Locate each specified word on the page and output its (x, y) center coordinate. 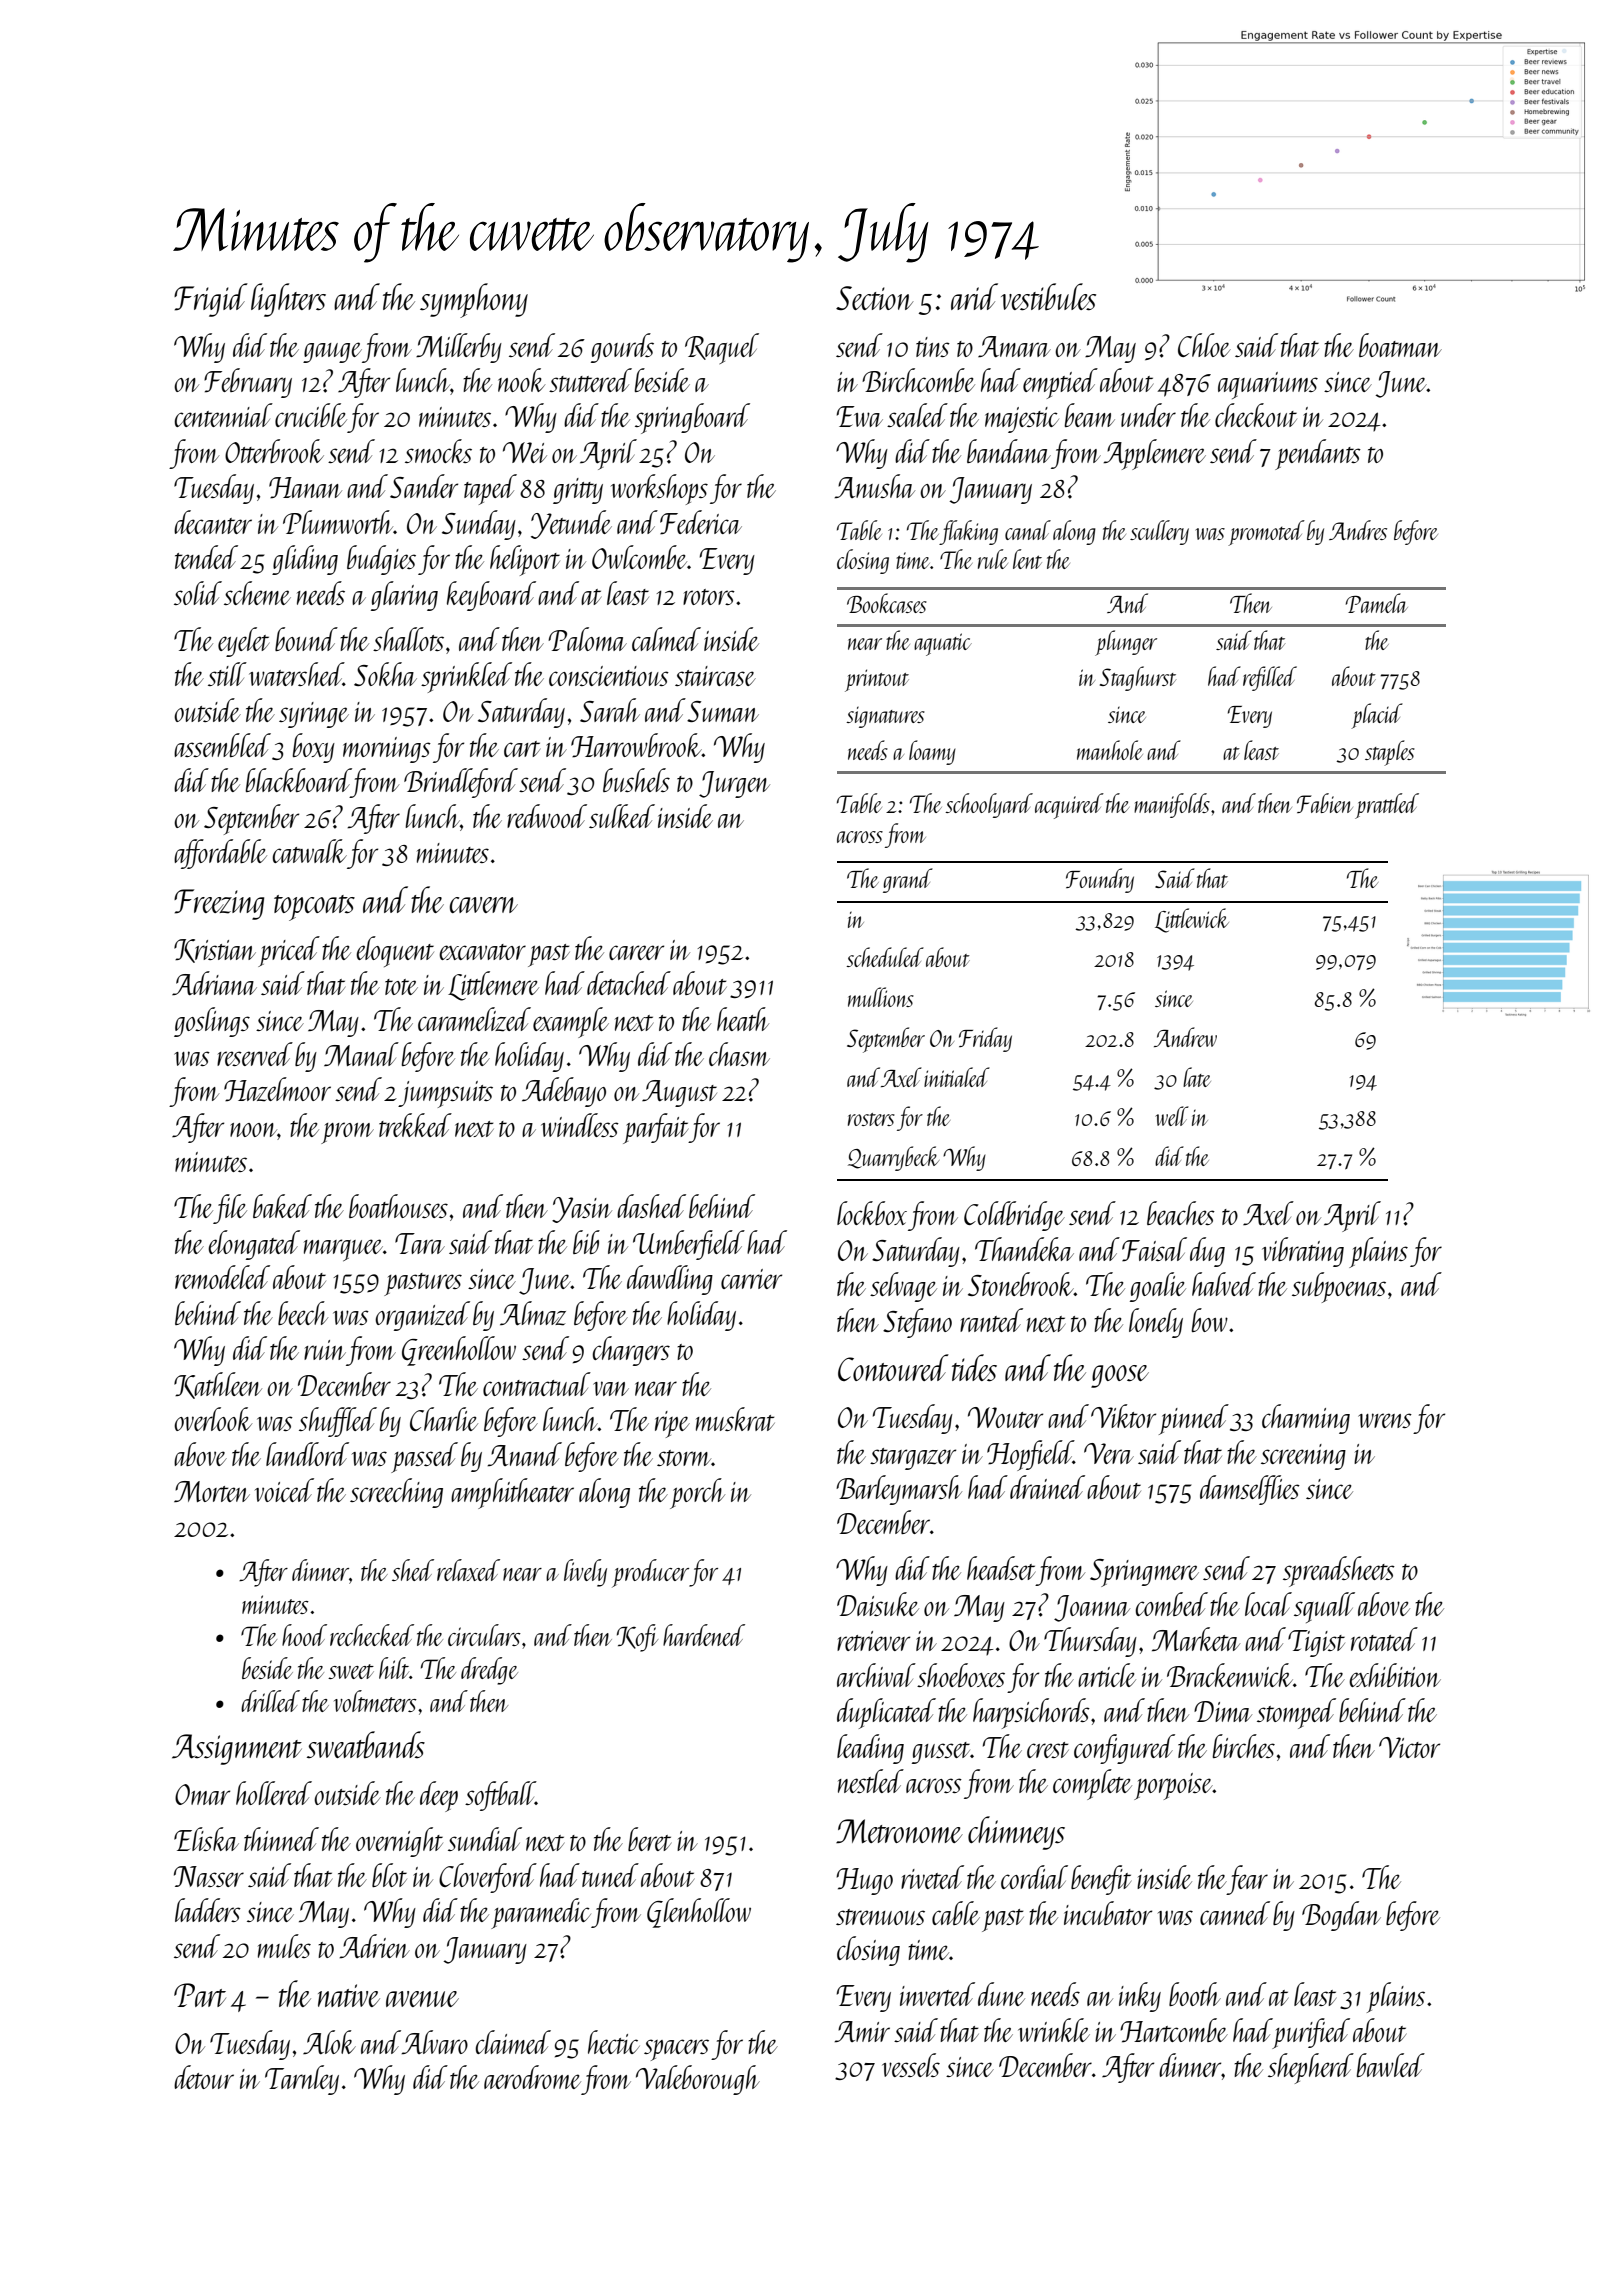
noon (253, 1130)
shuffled (338, 1422)
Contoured (893, 1367)
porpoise (1173, 1786)
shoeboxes (961, 1675)
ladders (208, 1910)
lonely (1156, 1323)
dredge (489, 1671)
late (1197, 1077)
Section (875, 298)
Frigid (211, 300)
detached (629, 983)
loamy (932, 752)
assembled (222, 745)
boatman (1400, 345)
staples (1390, 753)
